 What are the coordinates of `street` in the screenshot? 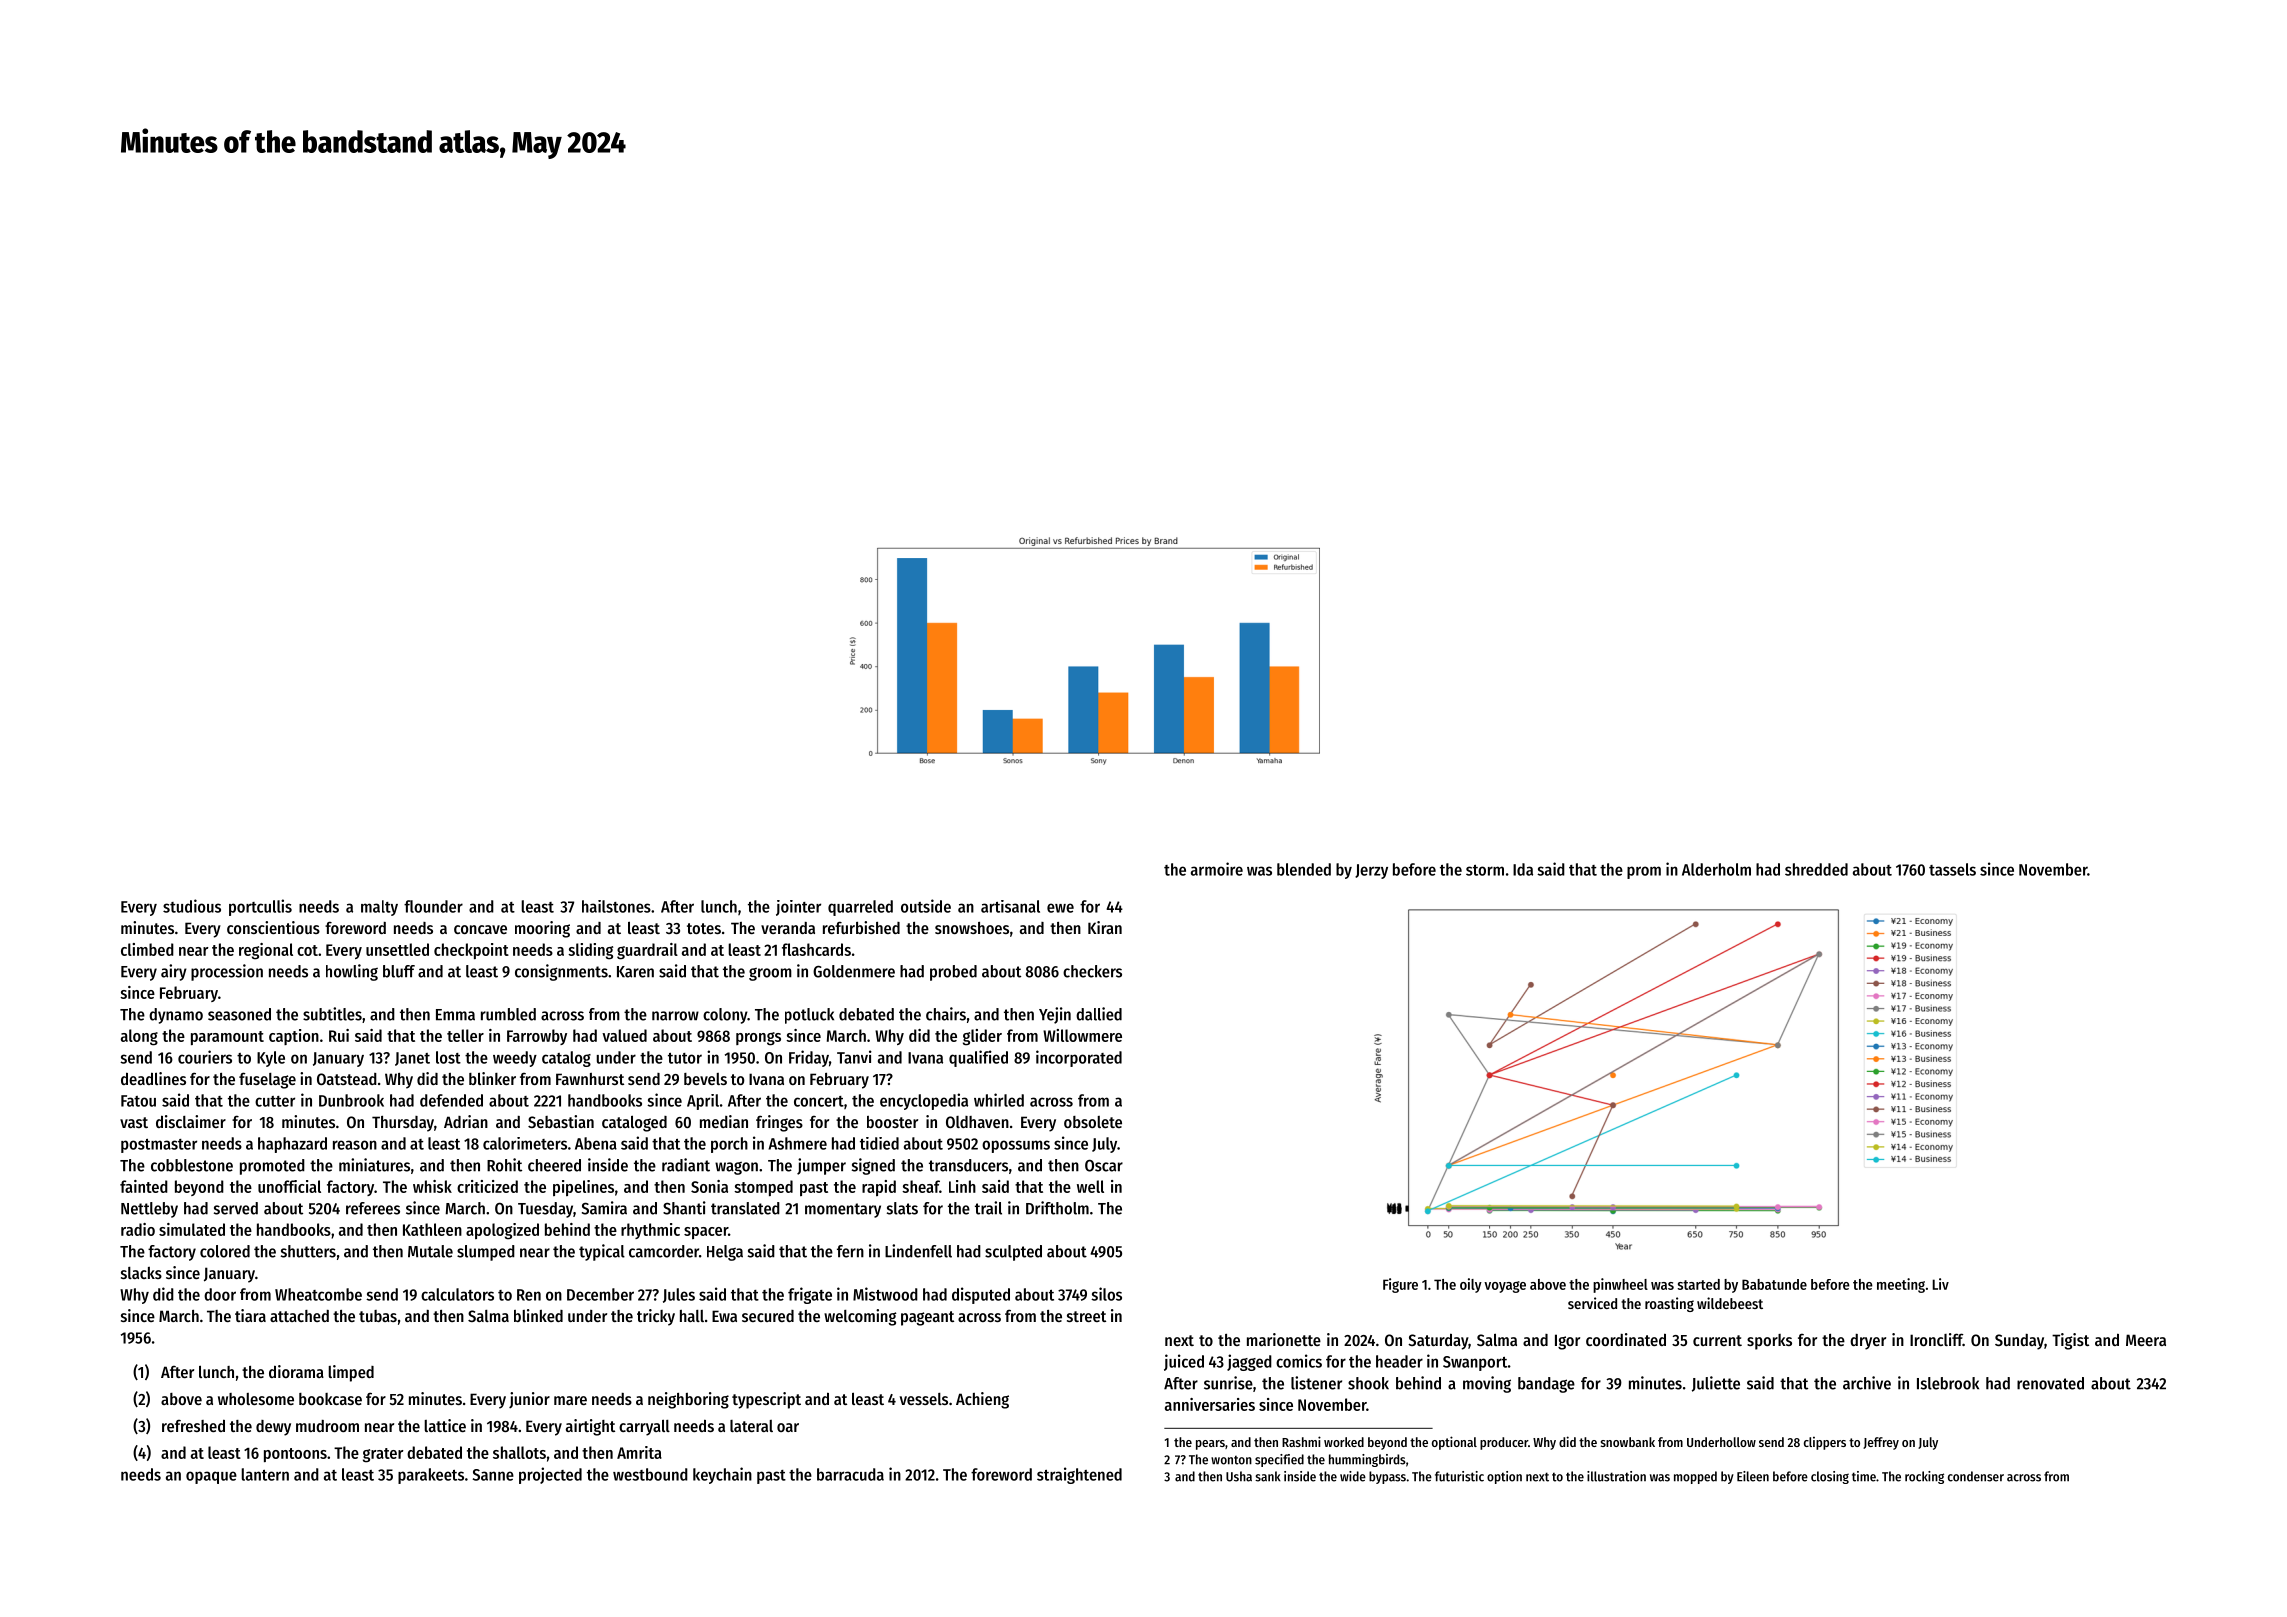 It's located at (1086, 1316).
